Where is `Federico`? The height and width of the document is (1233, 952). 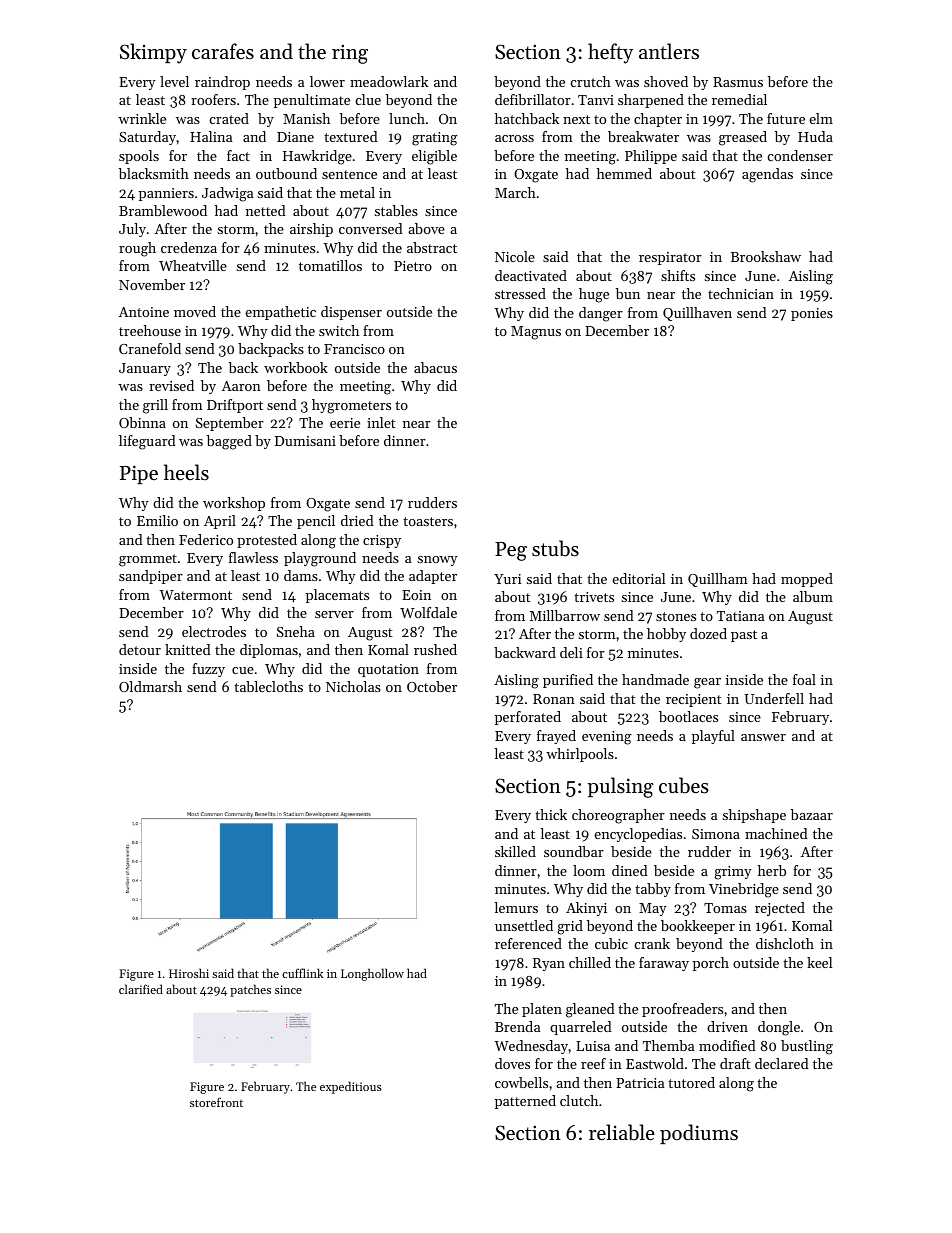
Federico is located at coordinates (206, 539).
